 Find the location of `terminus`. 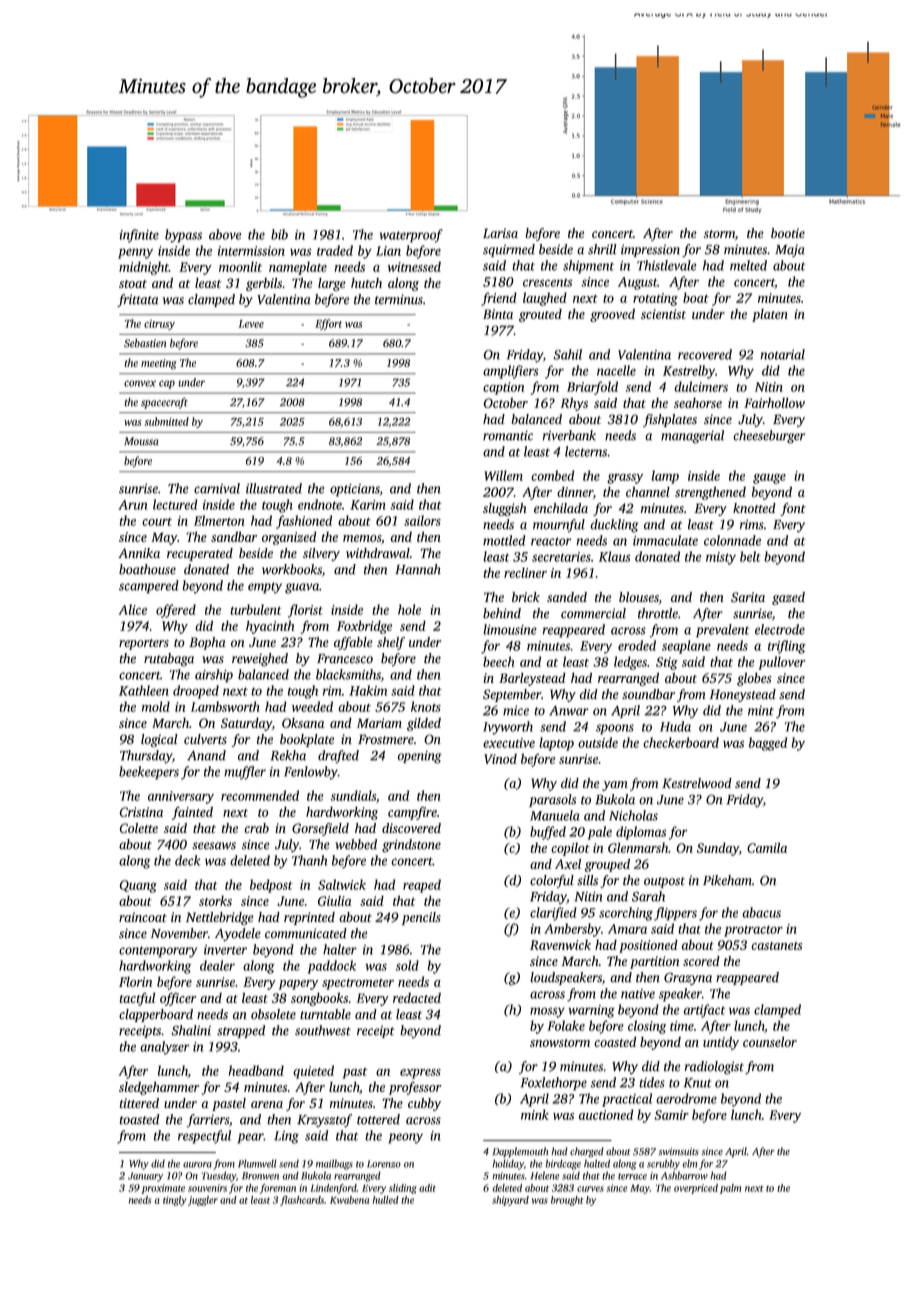

terminus is located at coordinates (399, 299).
